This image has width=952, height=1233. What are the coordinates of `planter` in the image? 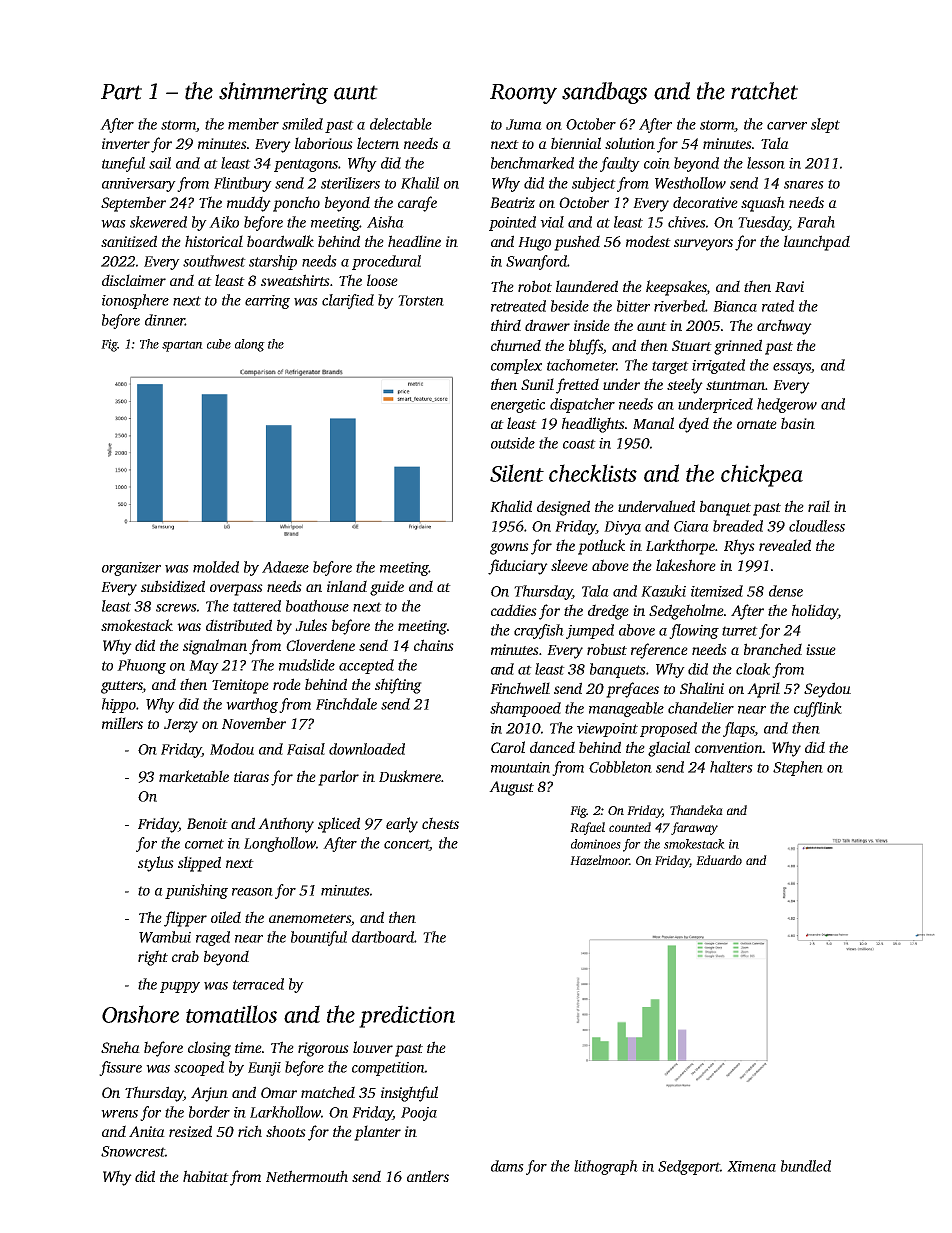 It's located at (377, 1133).
